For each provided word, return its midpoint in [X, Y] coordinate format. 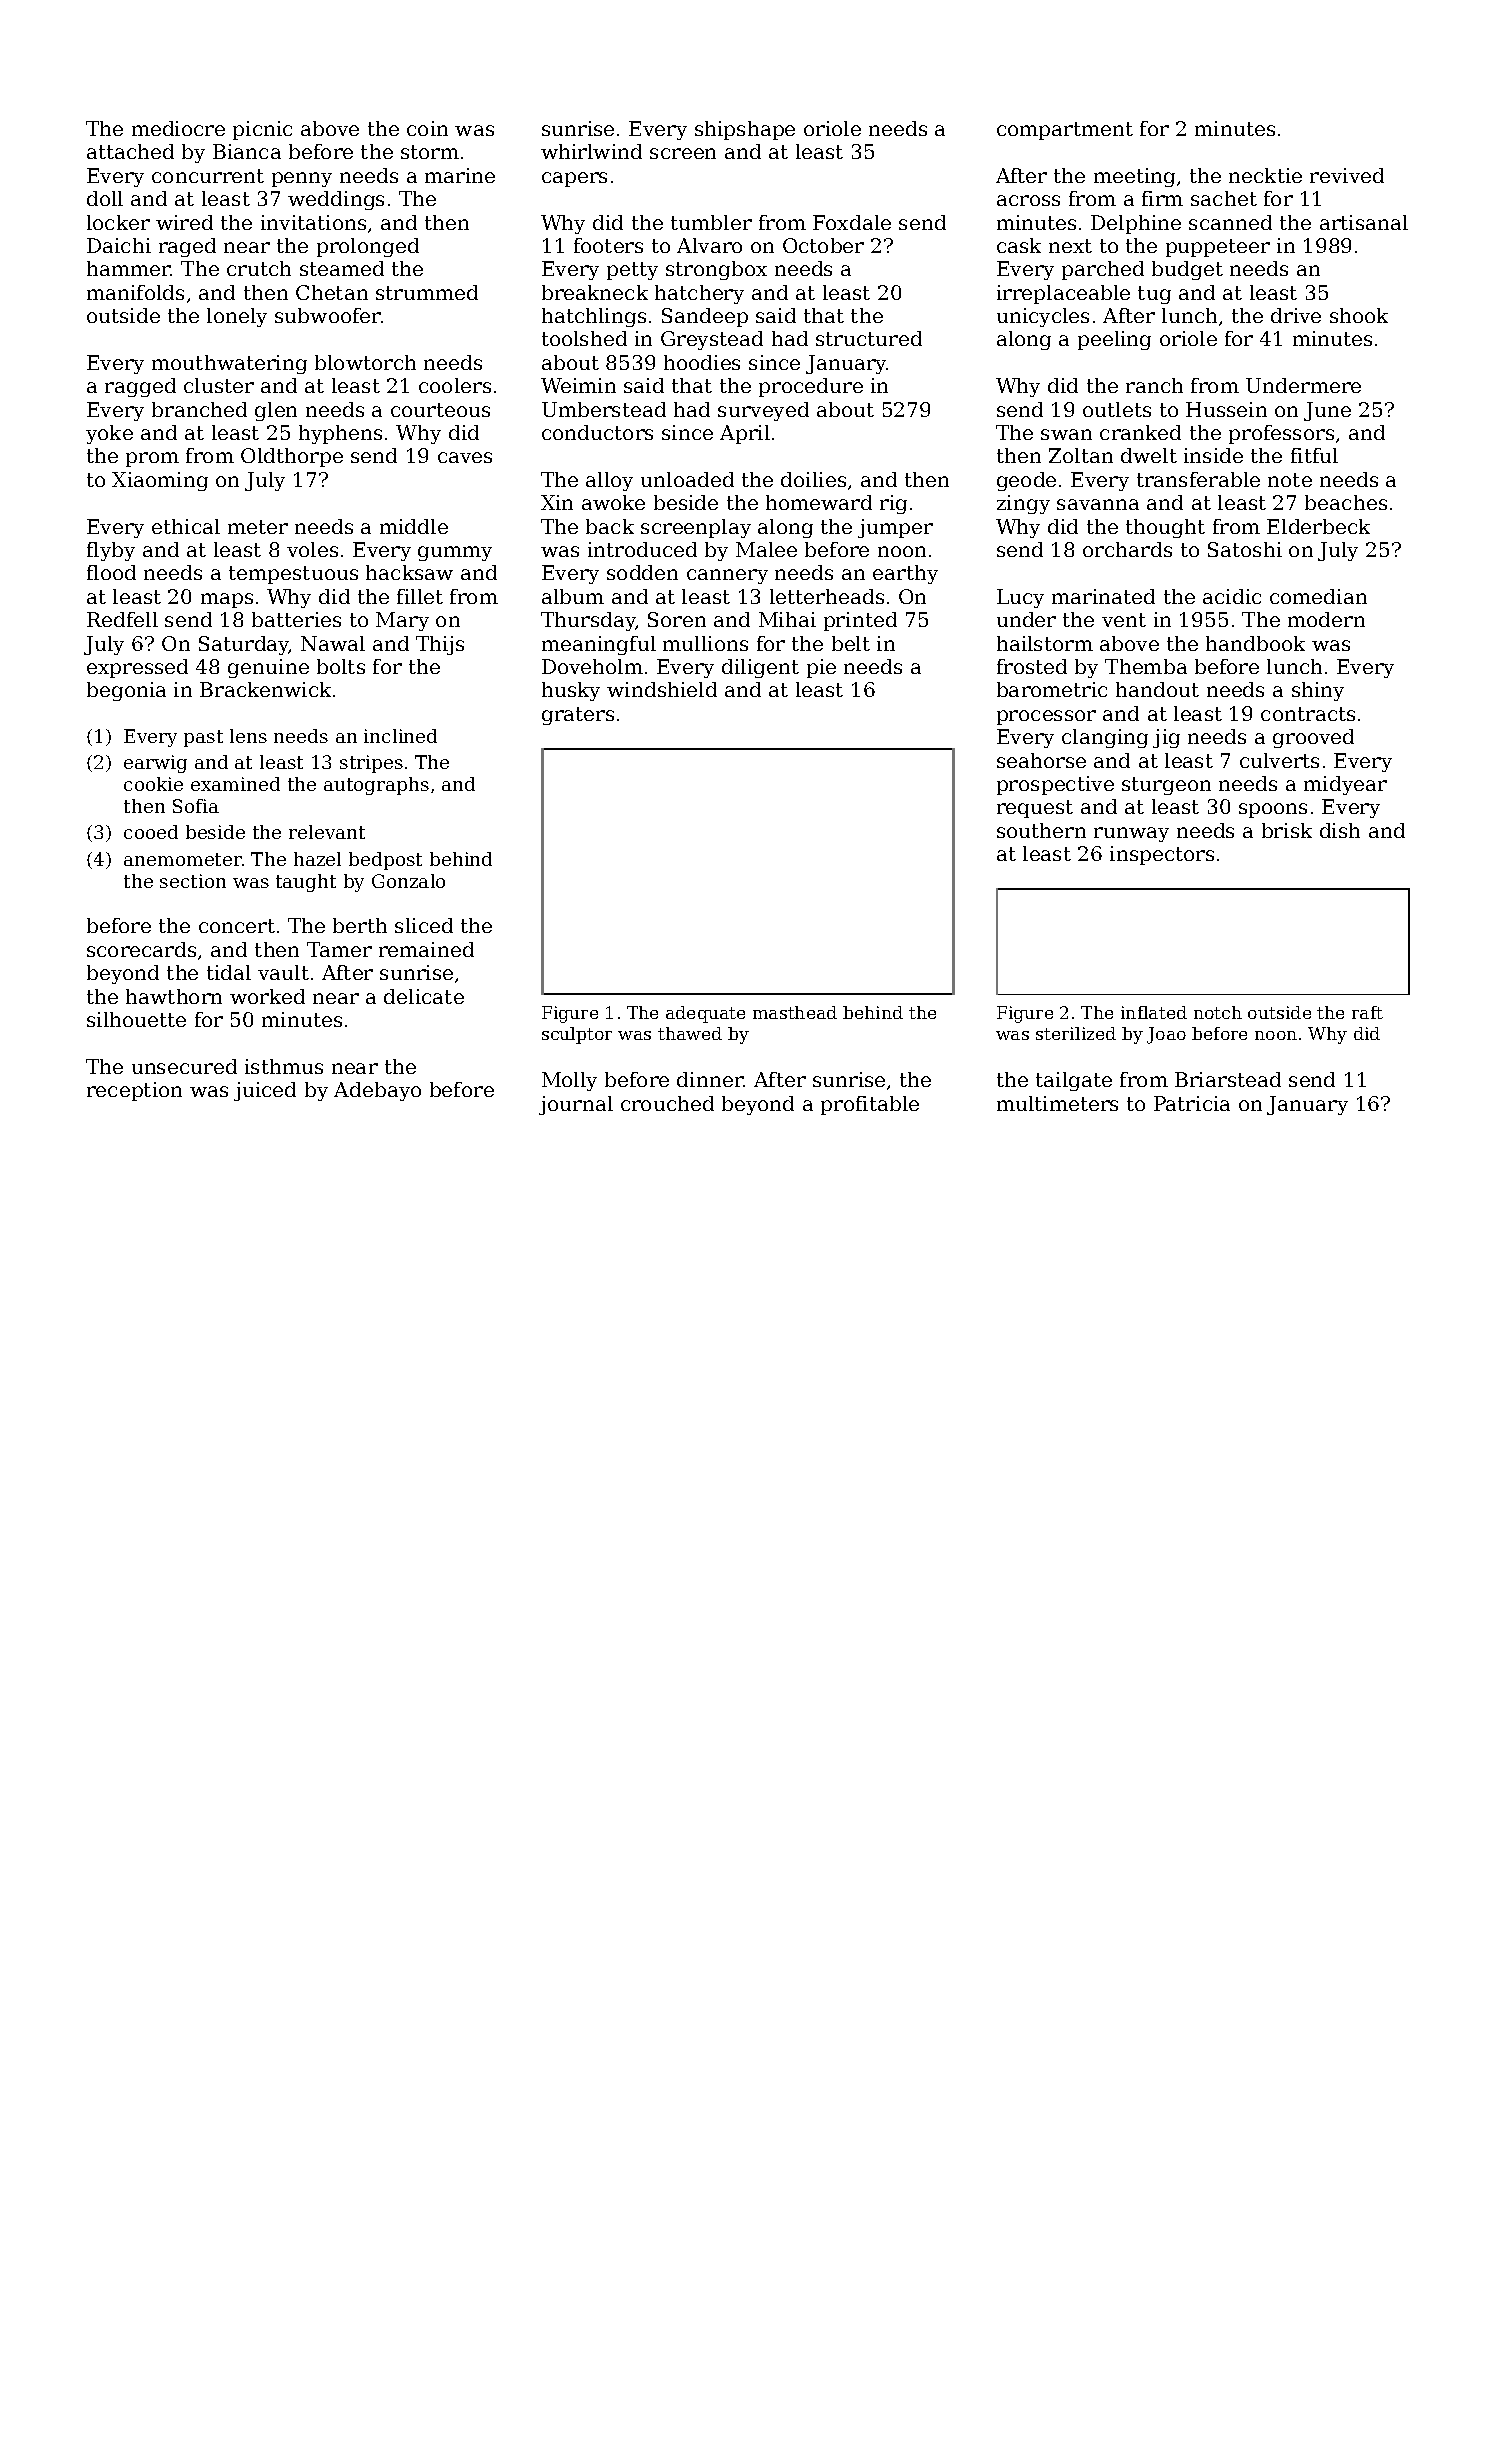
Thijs [440, 645]
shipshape [745, 130]
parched [1103, 270]
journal [576, 1105]
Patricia [1192, 1103]
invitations [313, 222]
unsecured [184, 1066]
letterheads [827, 596]
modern [1326, 619]
